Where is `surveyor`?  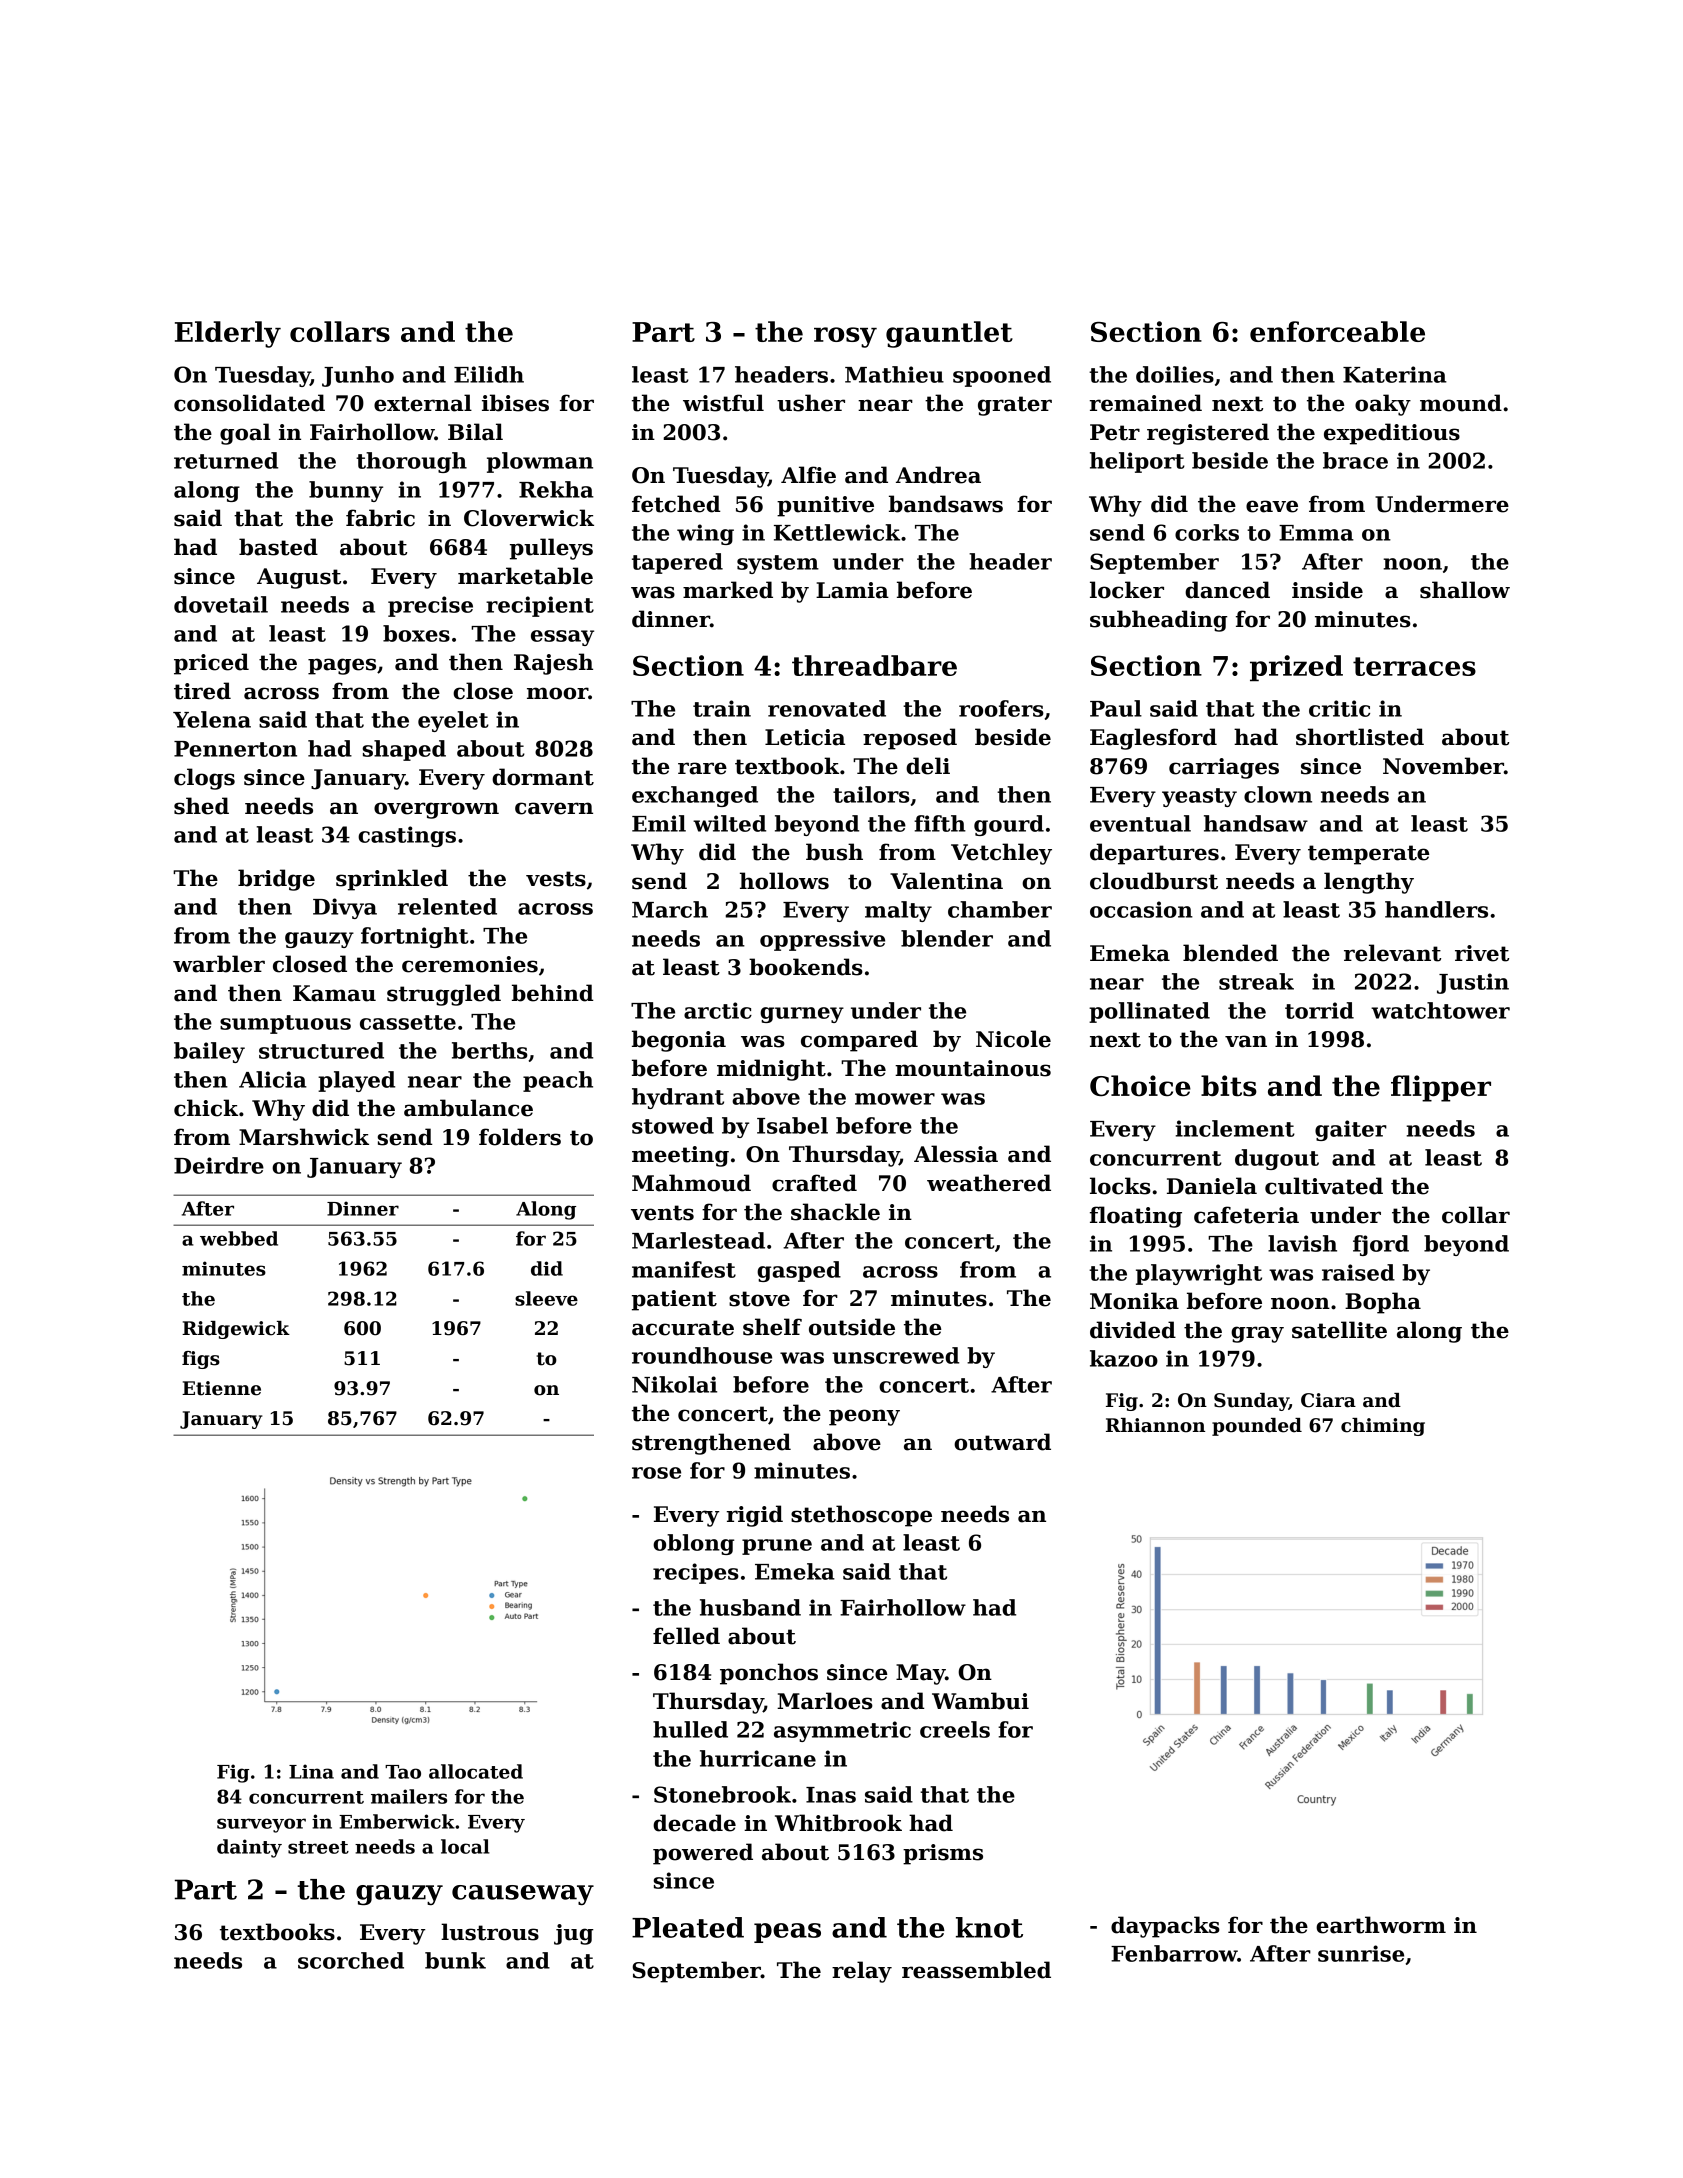
surveyor is located at coordinates (261, 1825).
